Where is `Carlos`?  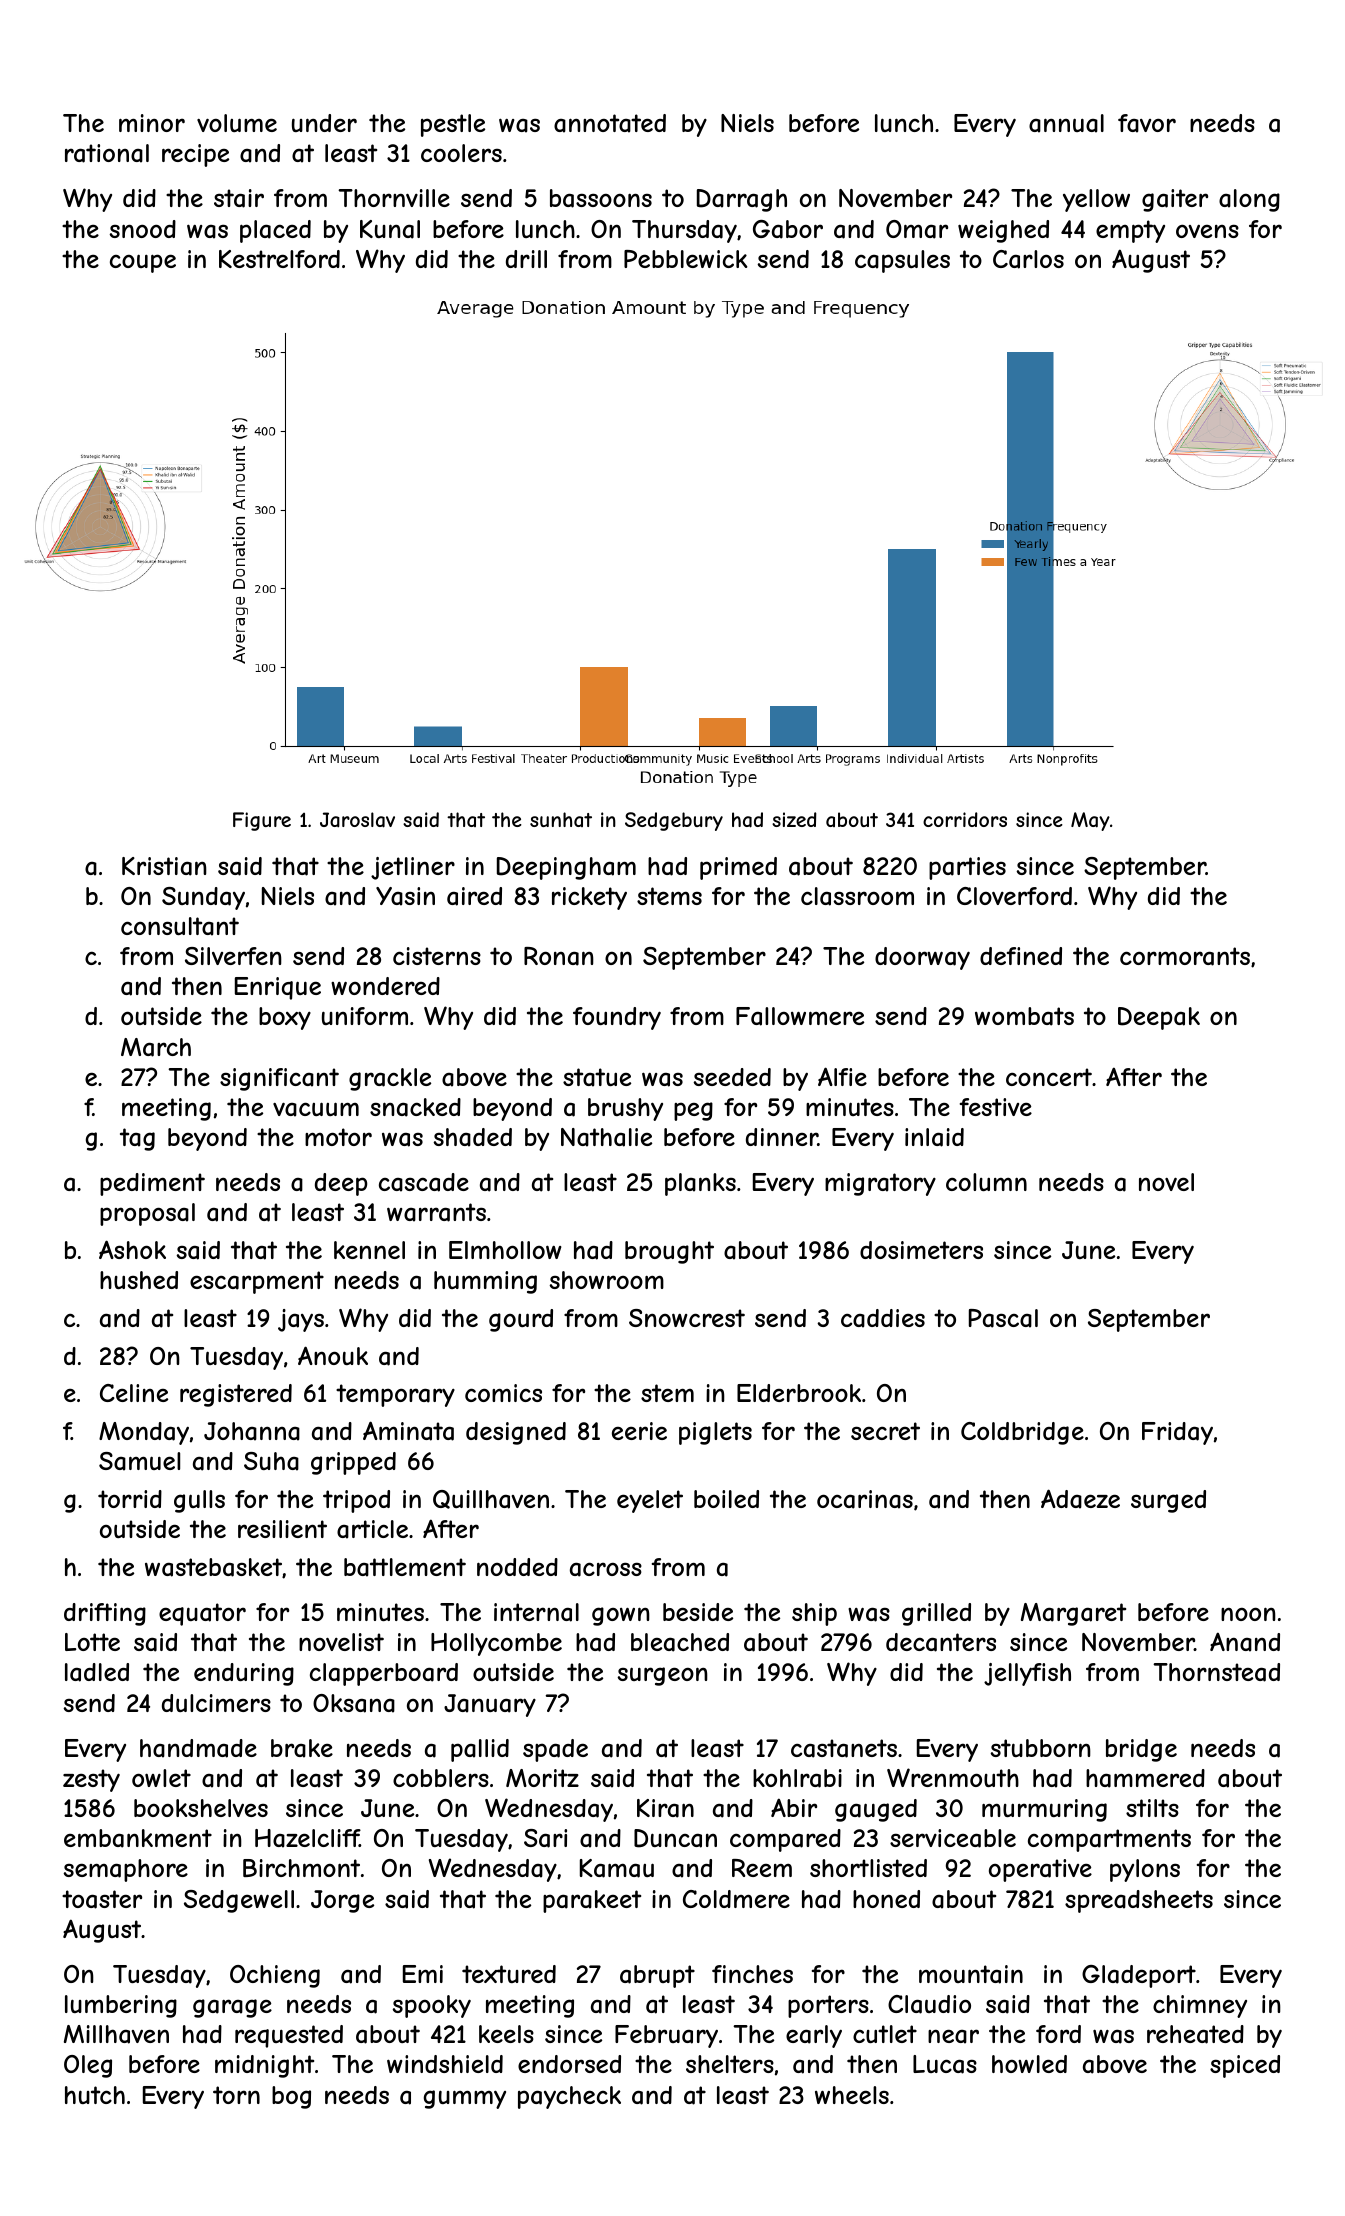
Carlos is located at coordinates (1028, 259).
